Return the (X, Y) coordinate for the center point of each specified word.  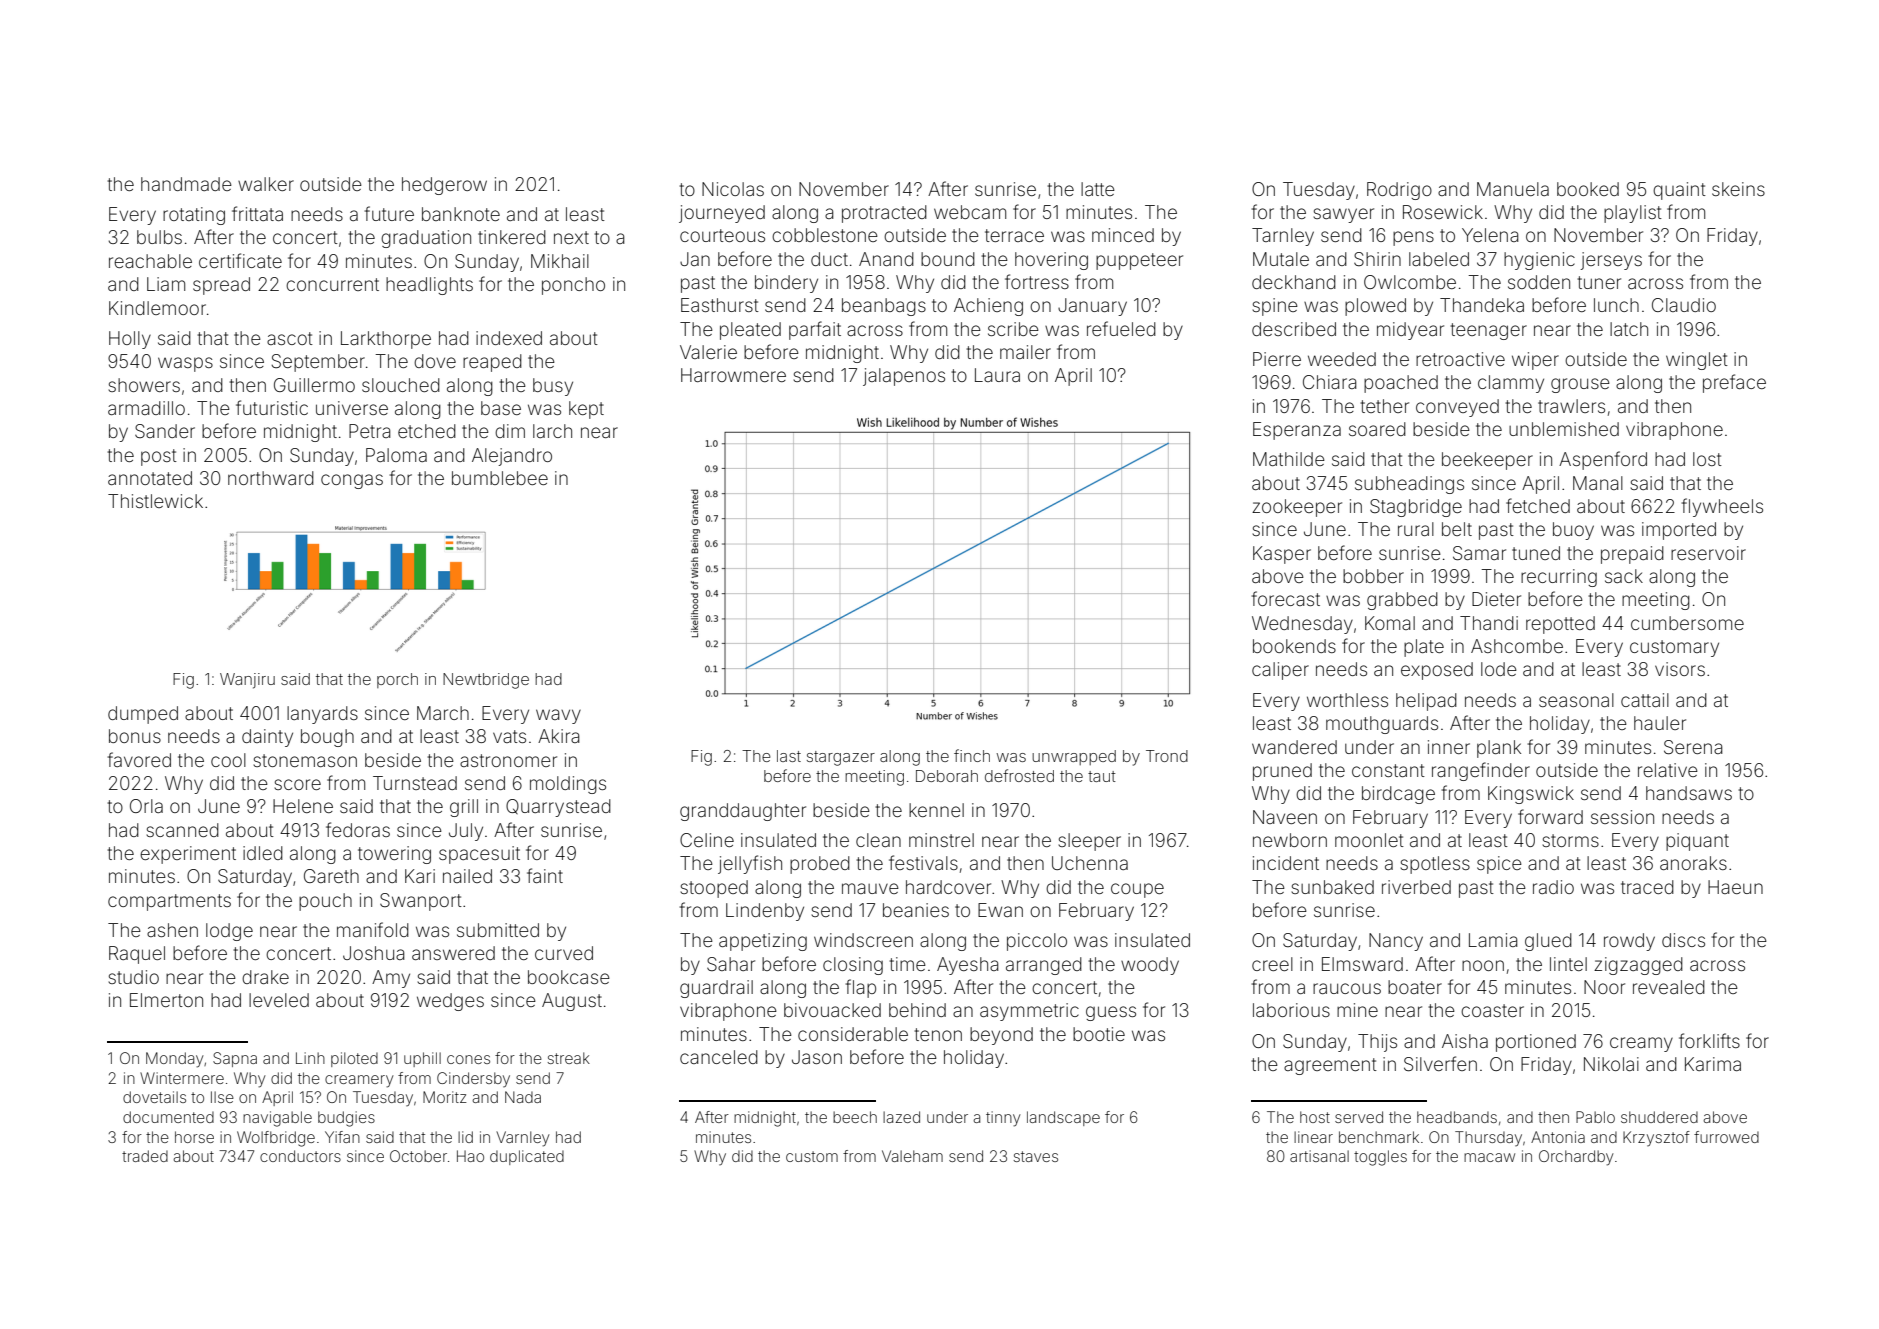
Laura (997, 375)
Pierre (1277, 359)
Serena (1693, 747)
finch (972, 755)
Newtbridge (486, 681)
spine (1275, 307)
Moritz (445, 1097)
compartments (169, 902)
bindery (786, 284)
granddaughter (743, 812)
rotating (194, 216)
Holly (130, 340)
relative (1668, 770)
